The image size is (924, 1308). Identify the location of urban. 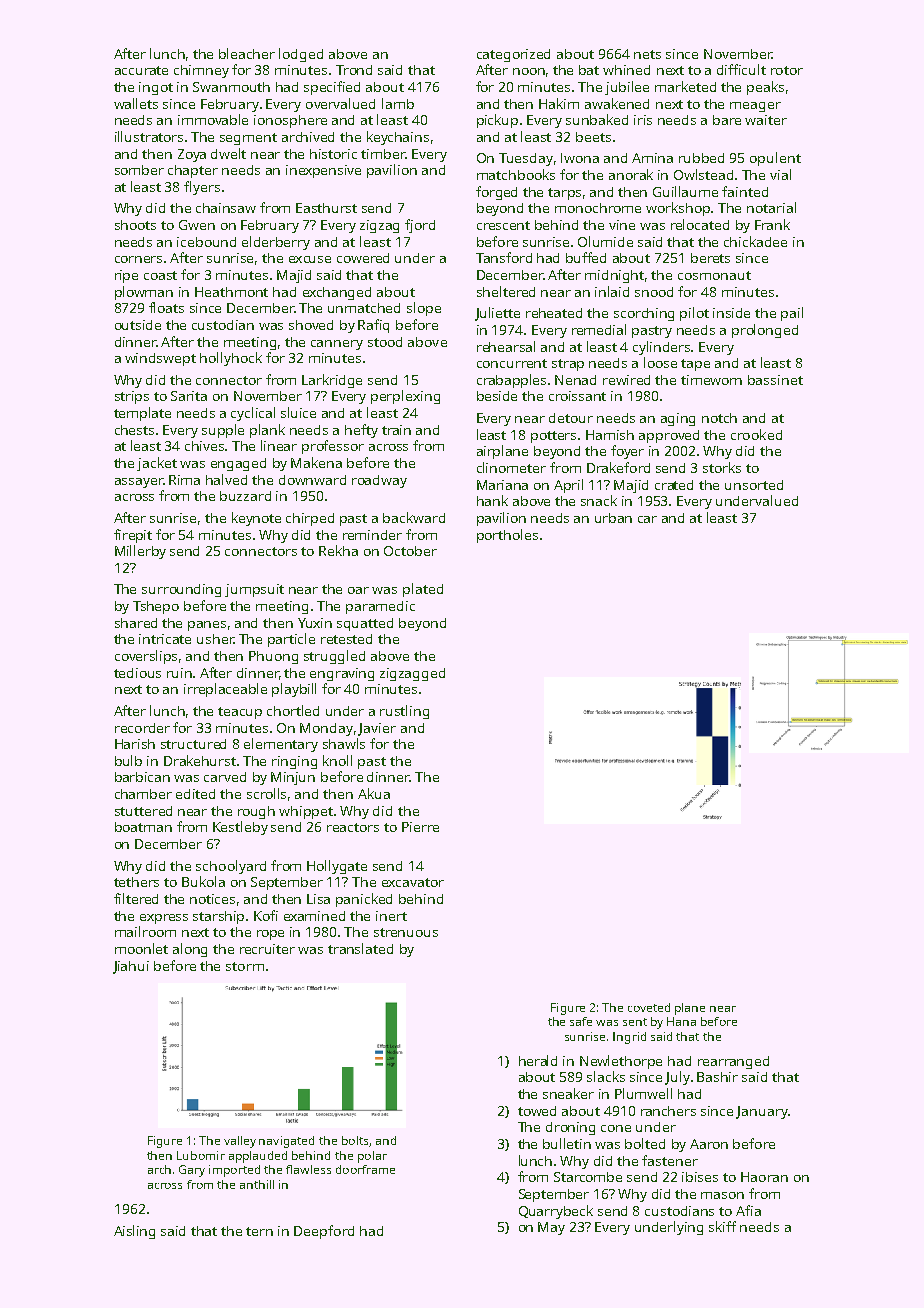
(613, 518).
